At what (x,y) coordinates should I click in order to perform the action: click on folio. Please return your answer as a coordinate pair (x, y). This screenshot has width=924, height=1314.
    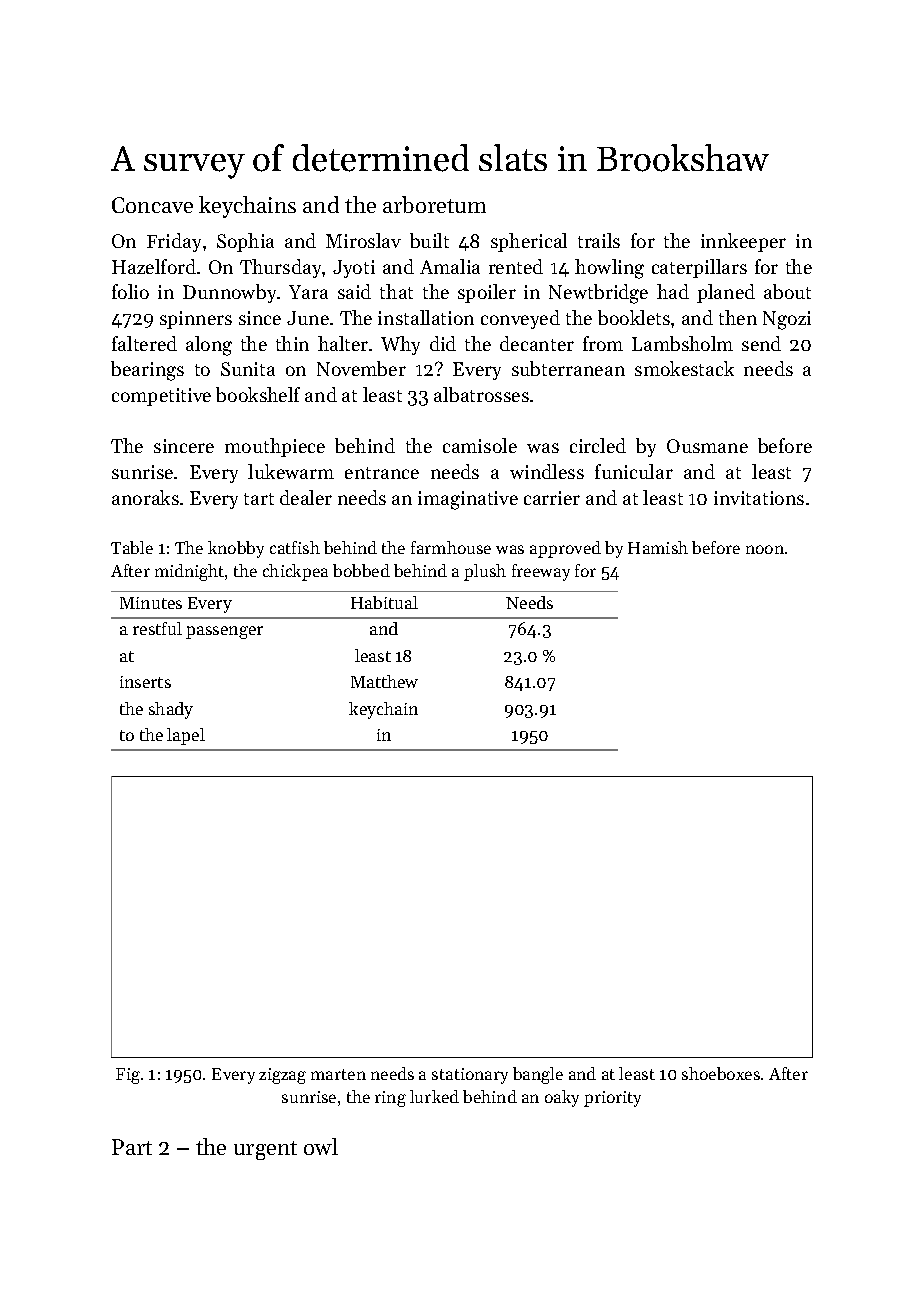
    Looking at the image, I should click on (130, 291).
